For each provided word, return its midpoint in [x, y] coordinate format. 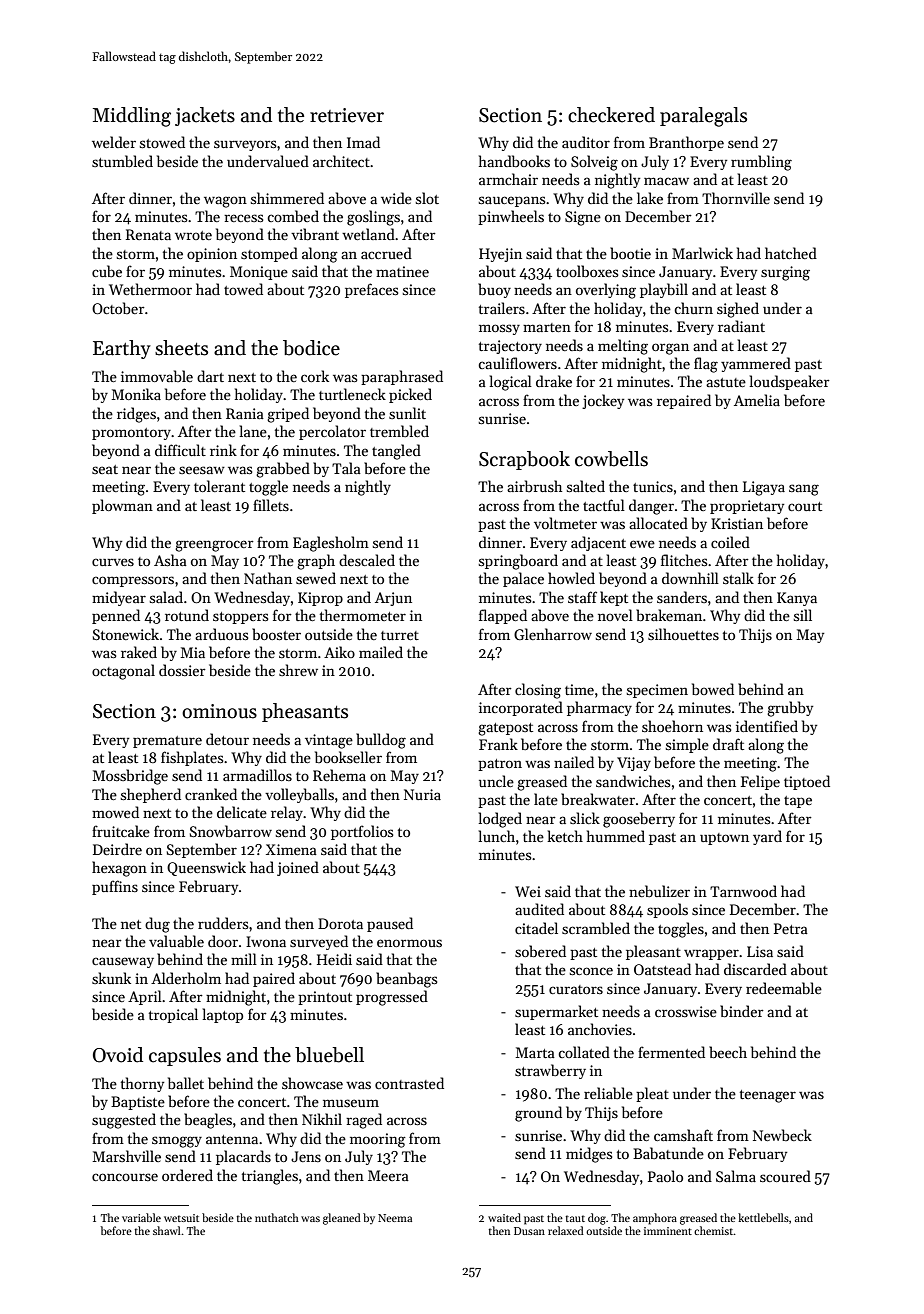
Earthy [122, 349]
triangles [270, 1177]
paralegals [703, 117]
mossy [499, 329]
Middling [132, 117]
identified [767, 726]
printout [325, 998]
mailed [381, 652]
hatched [791, 253]
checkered [611, 115]
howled [571, 578]
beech [728, 1052]
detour [227, 739]
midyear [119, 598]
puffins [115, 887]
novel [615, 615]
